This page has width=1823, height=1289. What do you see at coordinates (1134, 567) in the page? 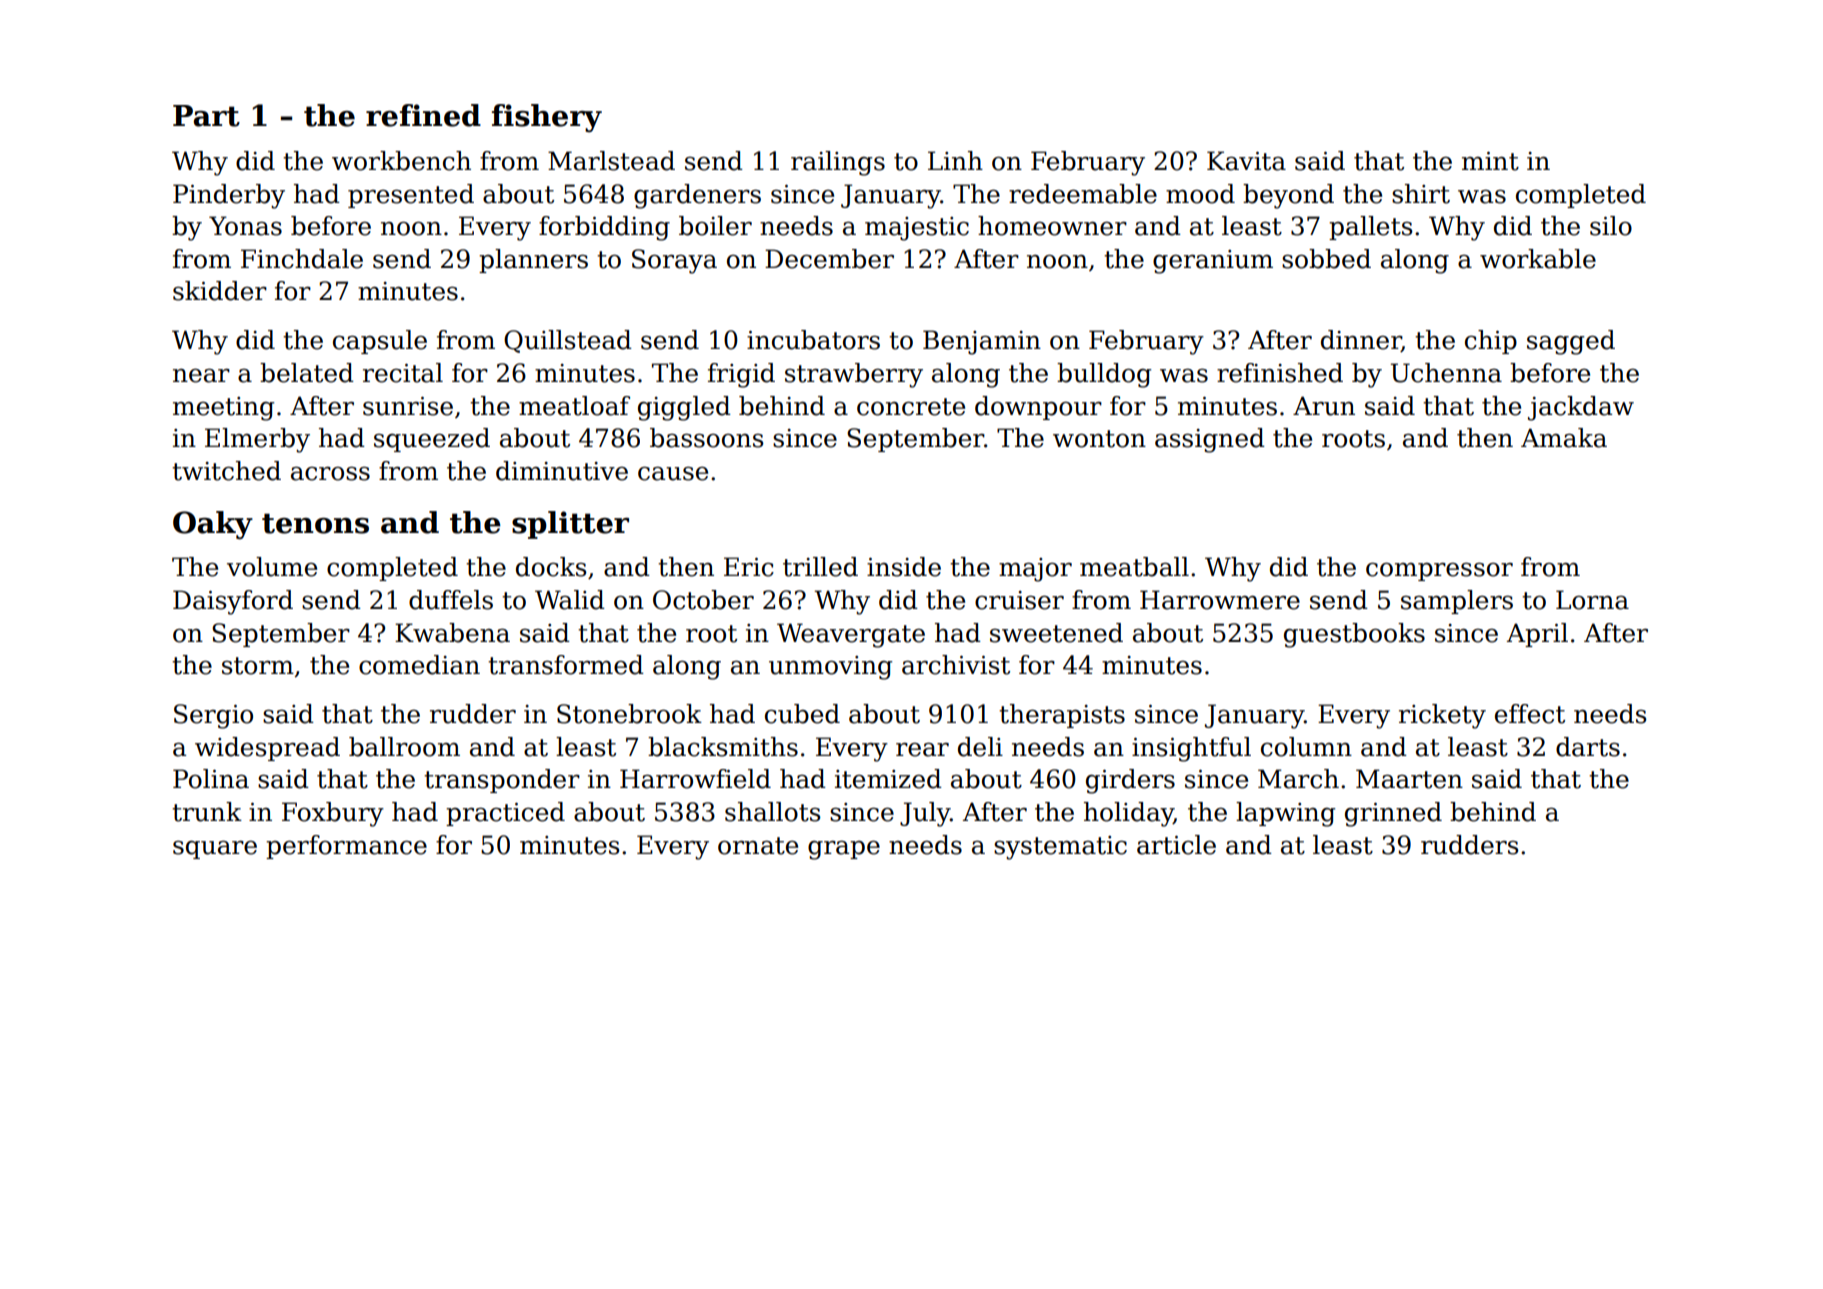
I see `meatball` at bounding box center [1134, 567].
